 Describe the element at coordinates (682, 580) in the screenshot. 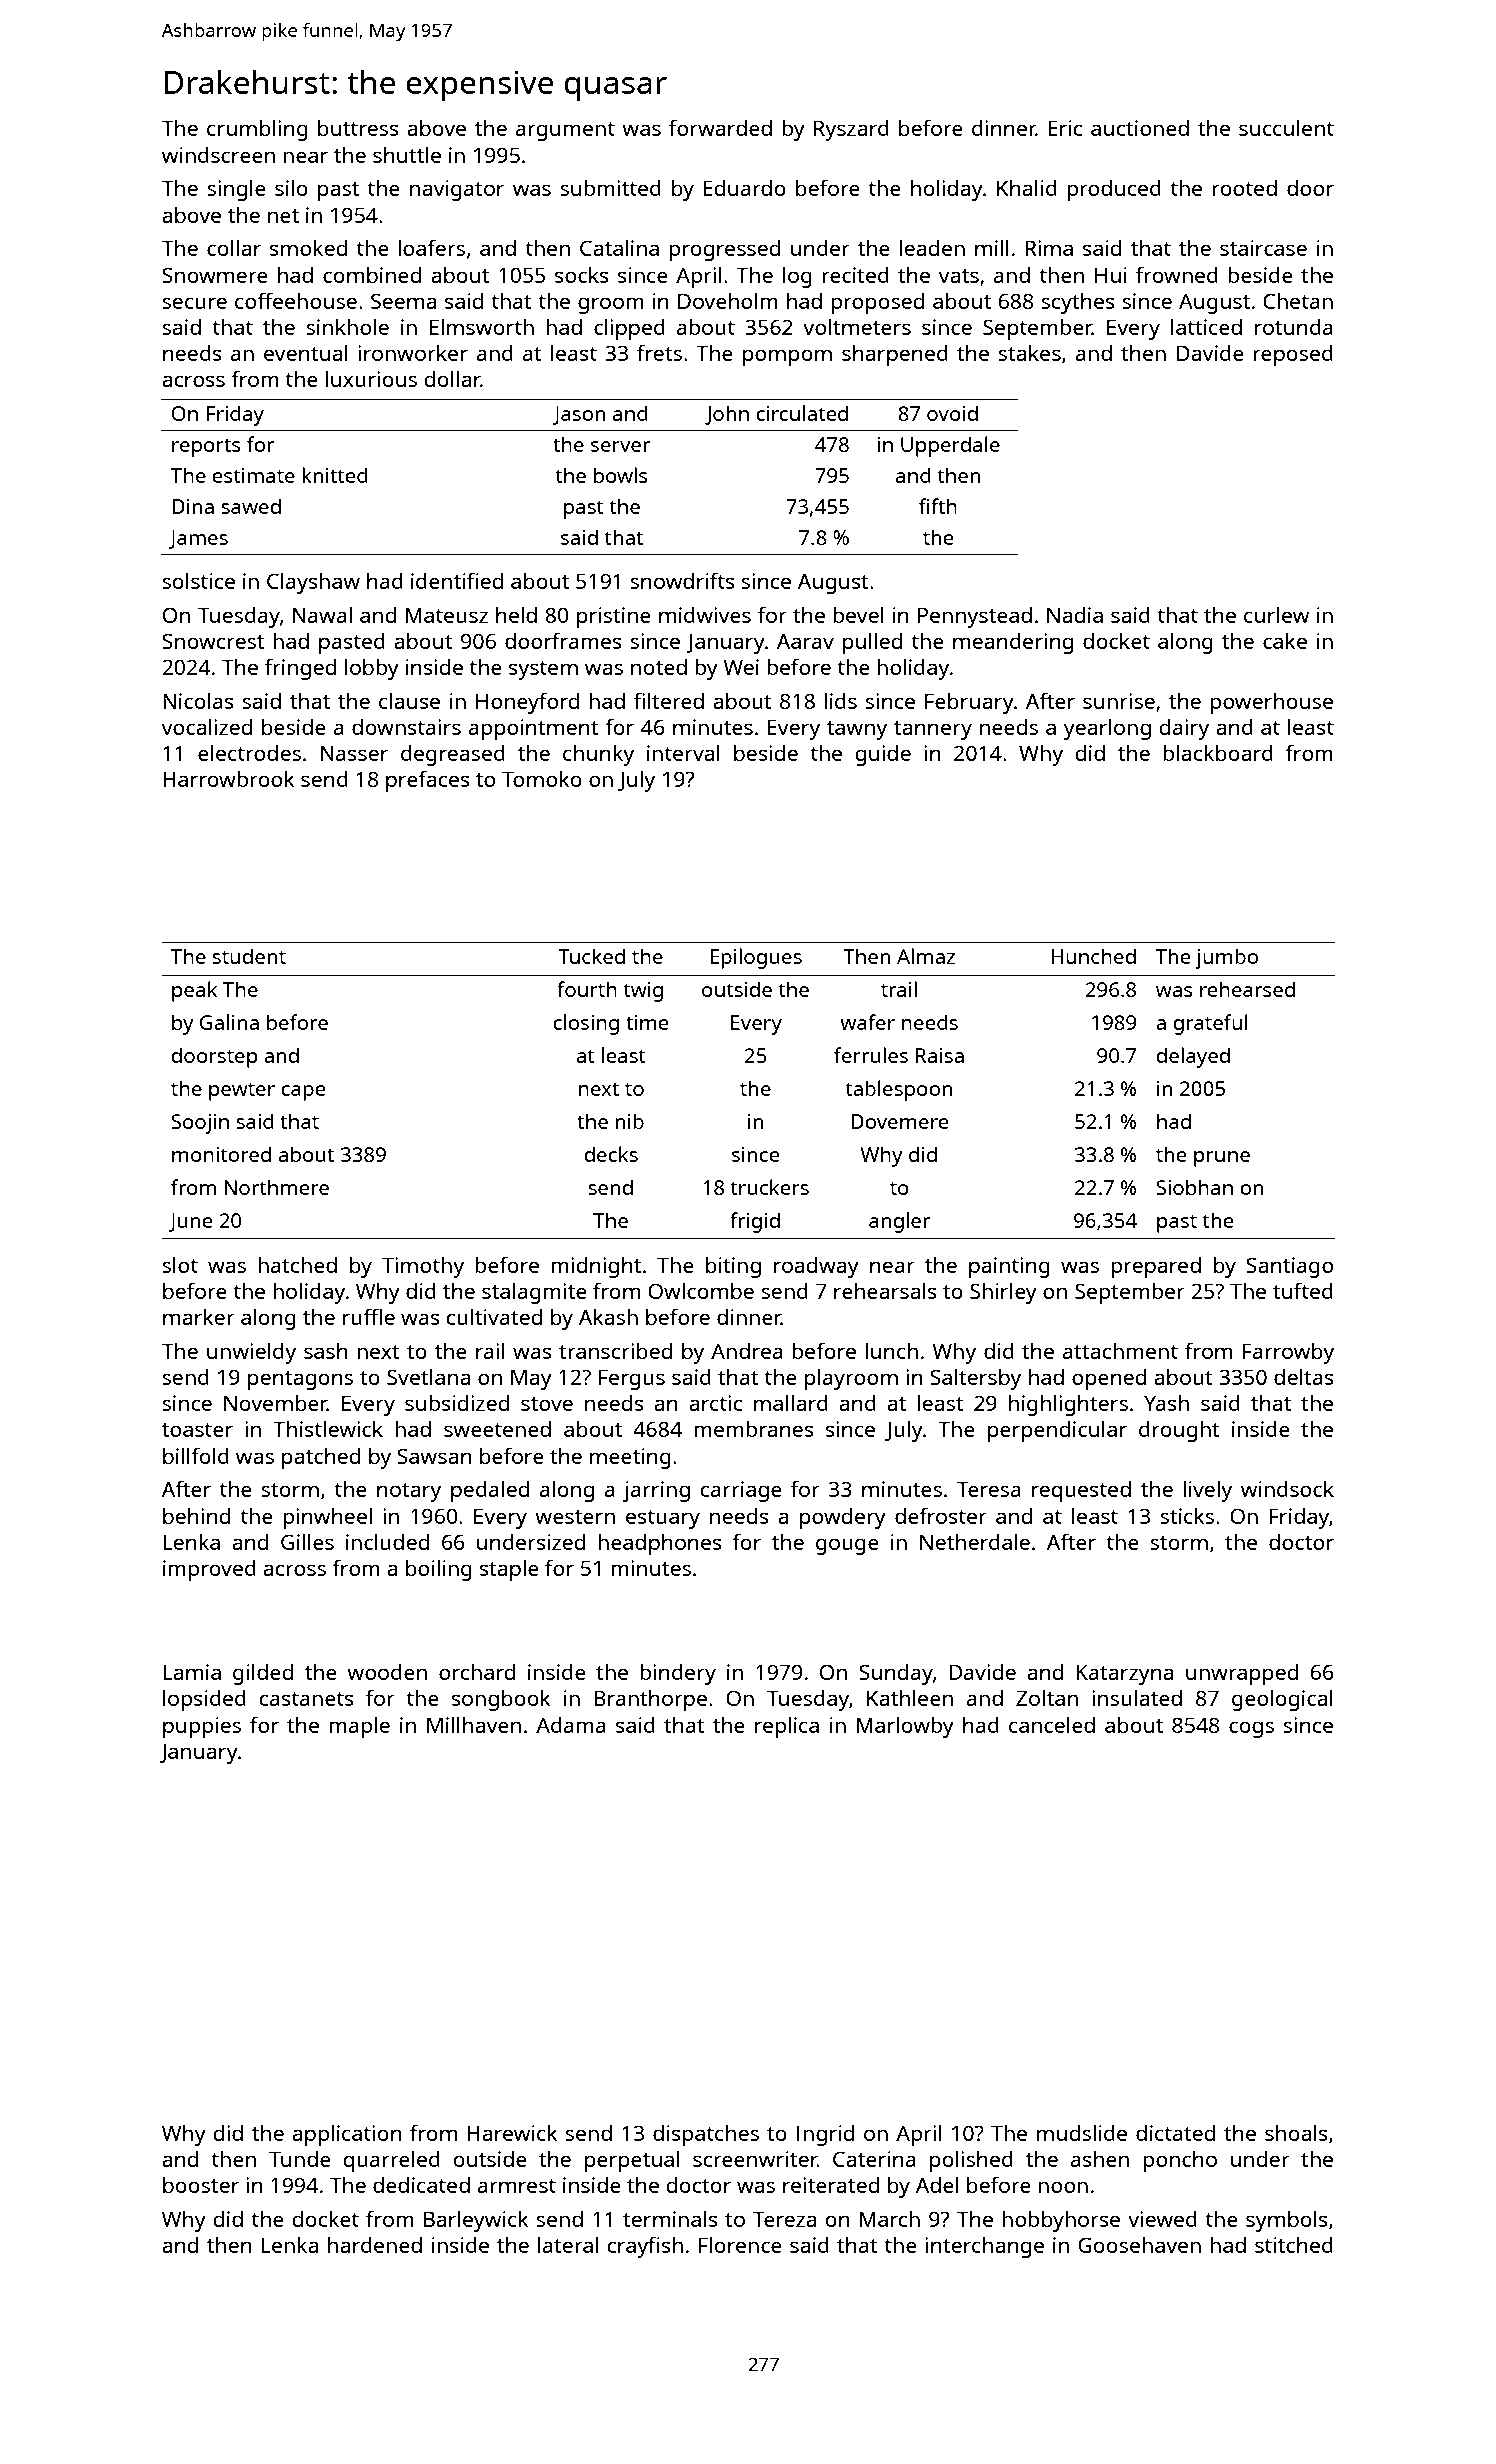

I see `snowdrifts` at that location.
